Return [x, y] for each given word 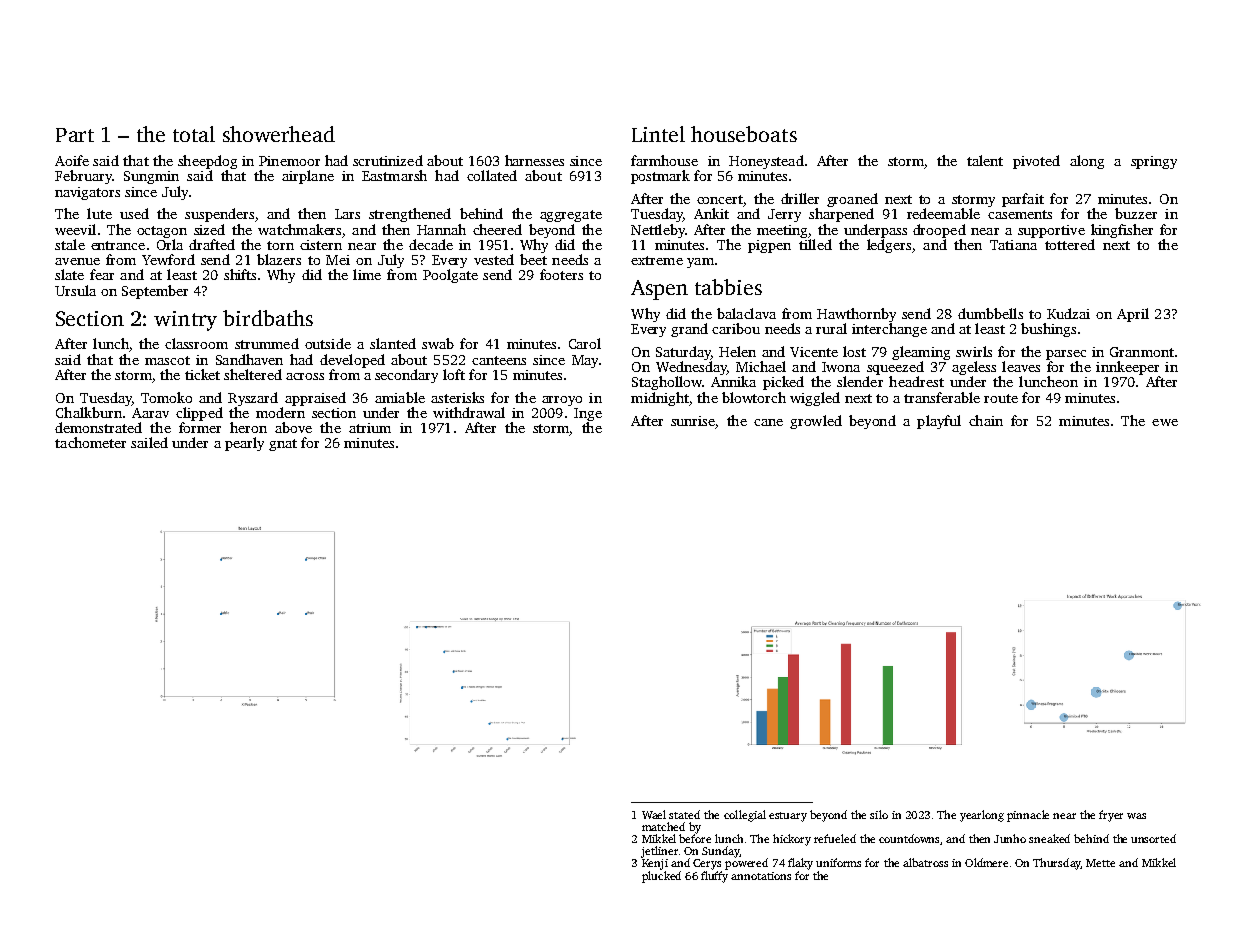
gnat [283, 445]
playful [939, 422]
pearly [244, 444]
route [1001, 398]
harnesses [534, 160]
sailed [149, 442]
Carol [585, 343]
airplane [308, 177]
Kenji [655, 864]
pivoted [1036, 162]
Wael [654, 814]
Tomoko [166, 397]
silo [879, 814]
